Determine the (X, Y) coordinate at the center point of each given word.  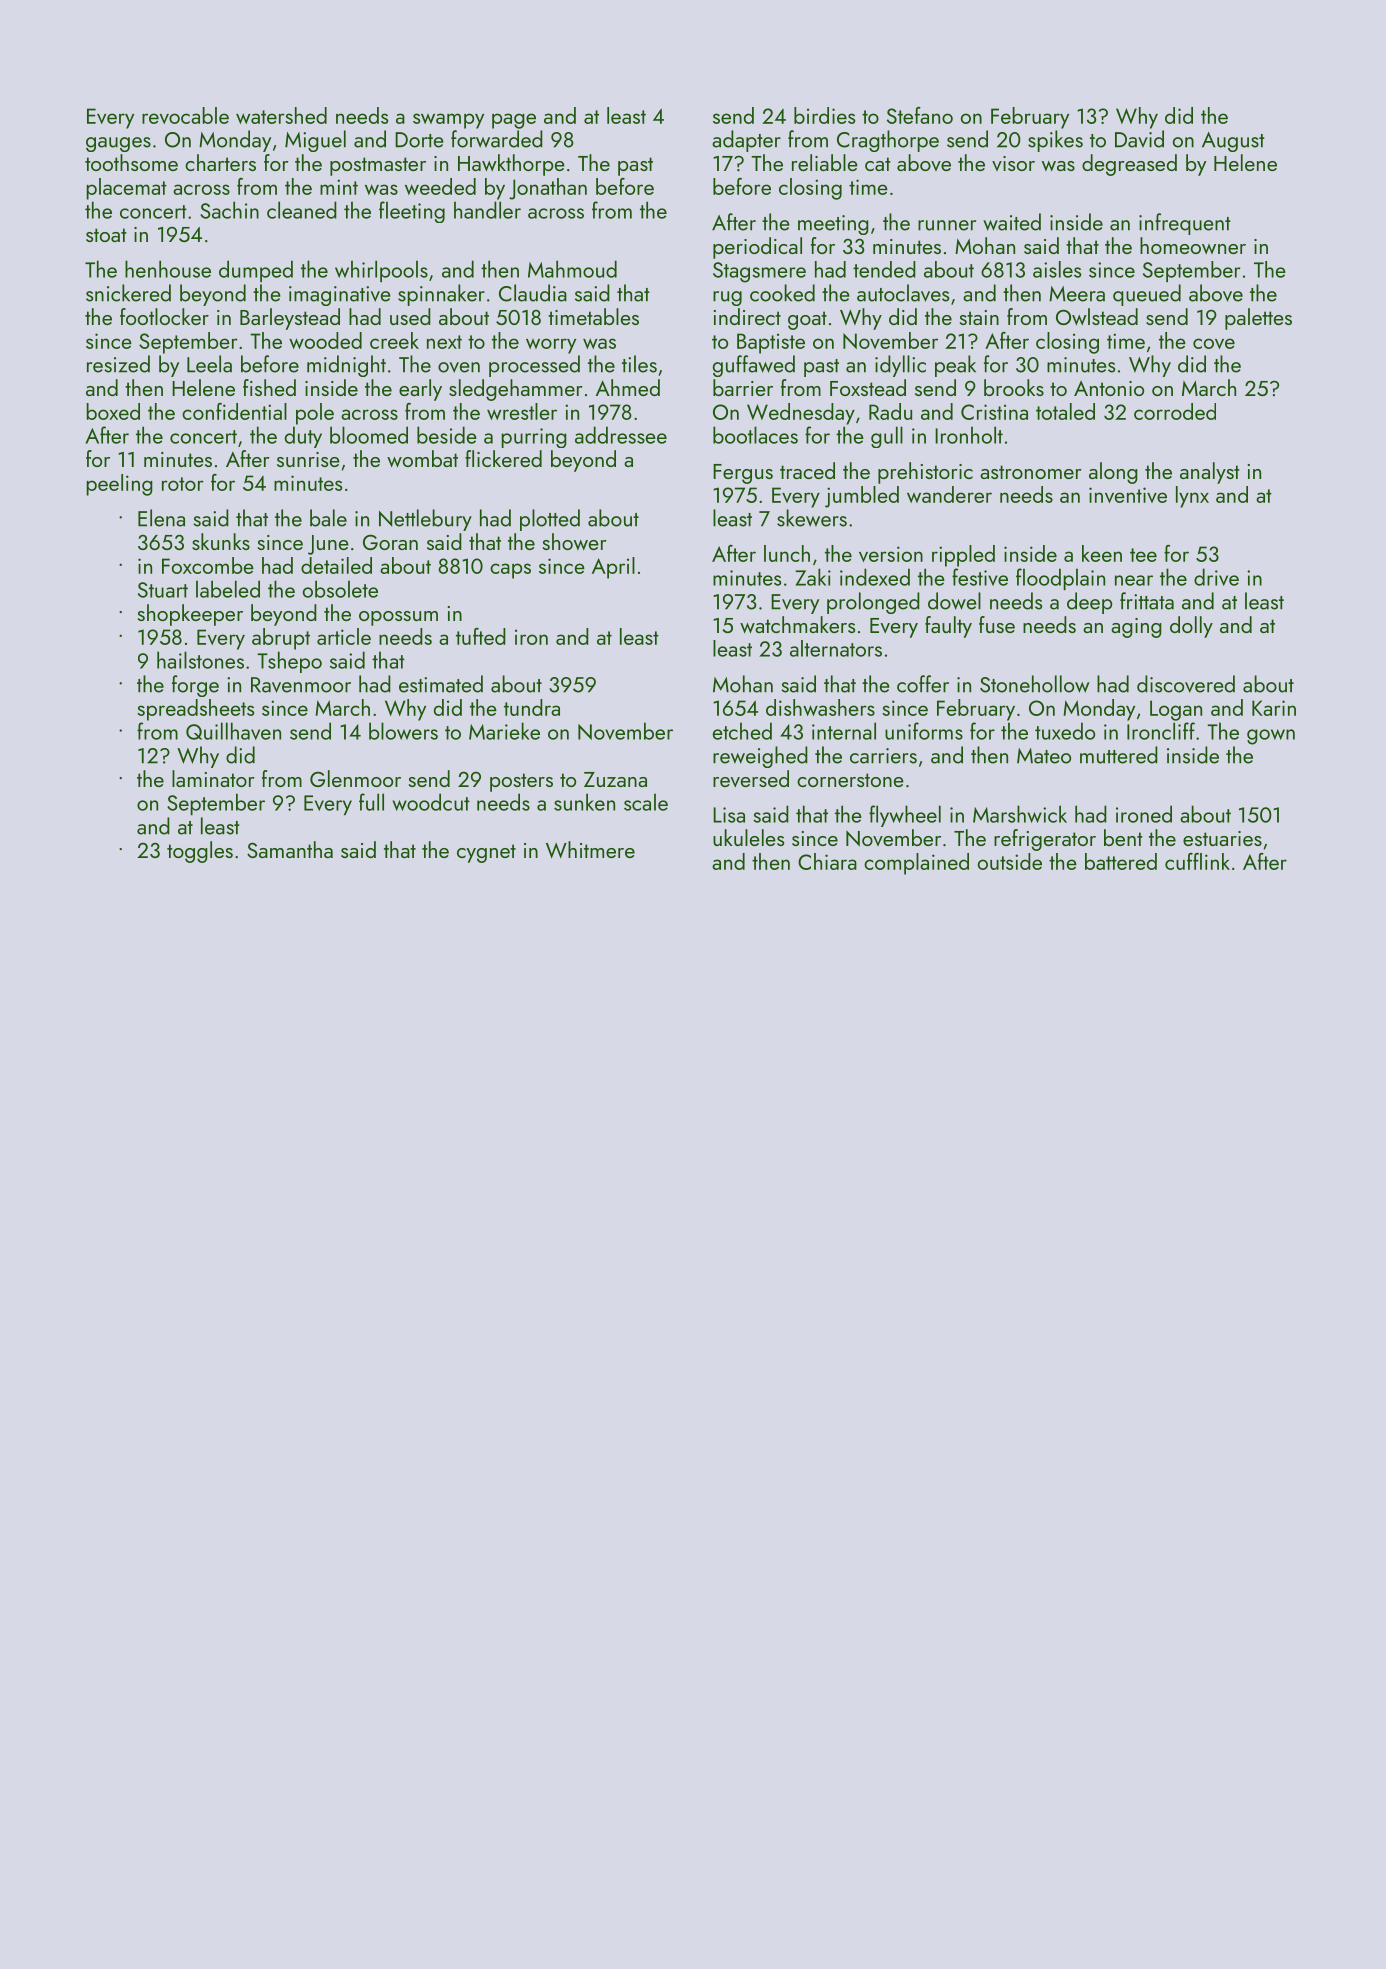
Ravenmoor (301, 685)
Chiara (827, 861)
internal (844, 731)
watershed (281, 115)
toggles (200, 852)
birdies (824, 115)
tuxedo (1065, 731)
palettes (1258, 319)
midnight (346, 366)
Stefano (920, 115)
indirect (747, 316)
